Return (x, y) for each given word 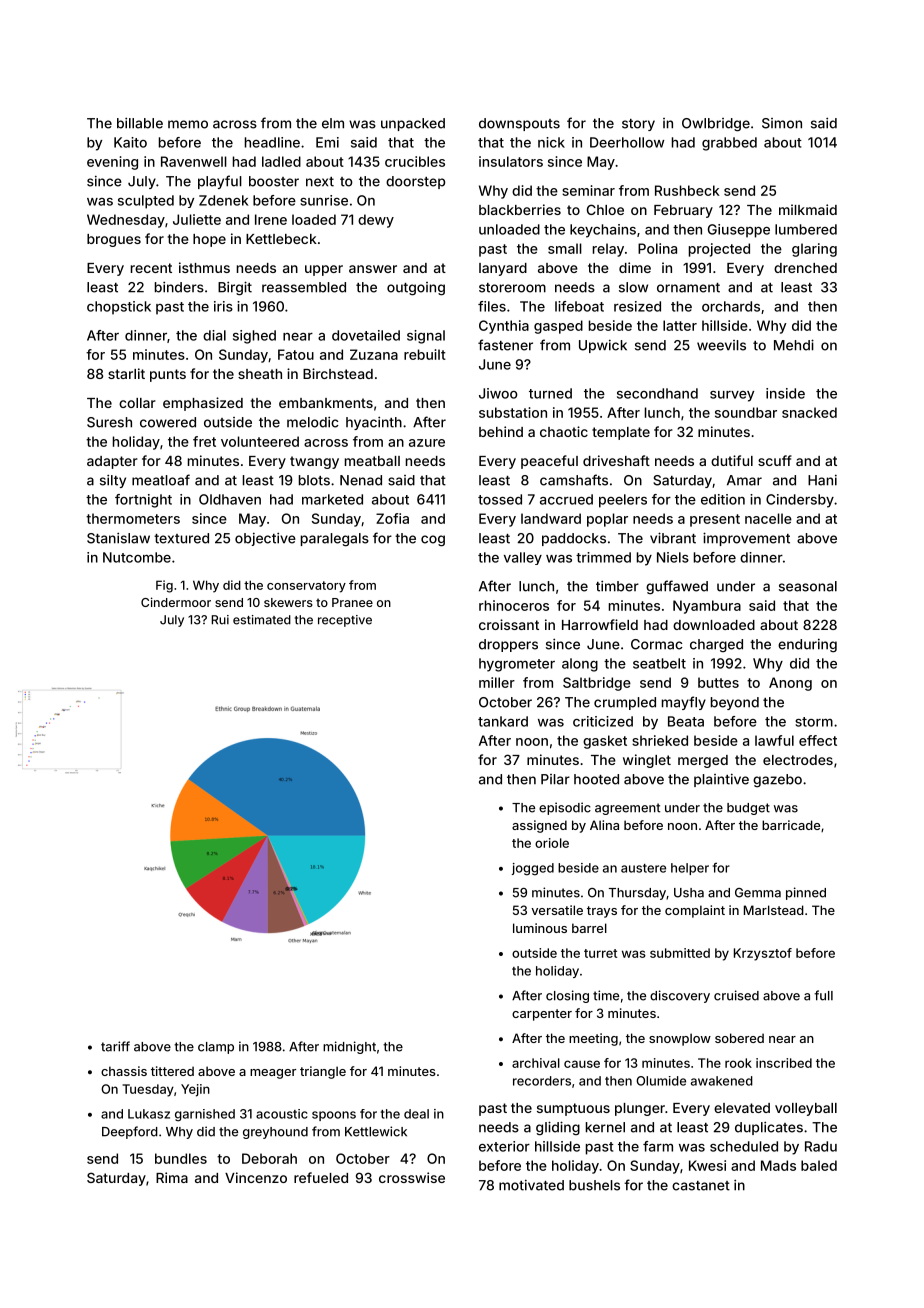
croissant (509, 624)
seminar (588, 190)
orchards (731, 306)
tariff (115, 1046)
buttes (718, 682)
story (638, 125)
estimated (262, 620)
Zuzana (374, 354)
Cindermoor (176, 602)
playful (220, 182)
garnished (205, 1115)
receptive (345, 621)
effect (818, 740)
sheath (260, 374)
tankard (503, 721)
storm (814, 722)
